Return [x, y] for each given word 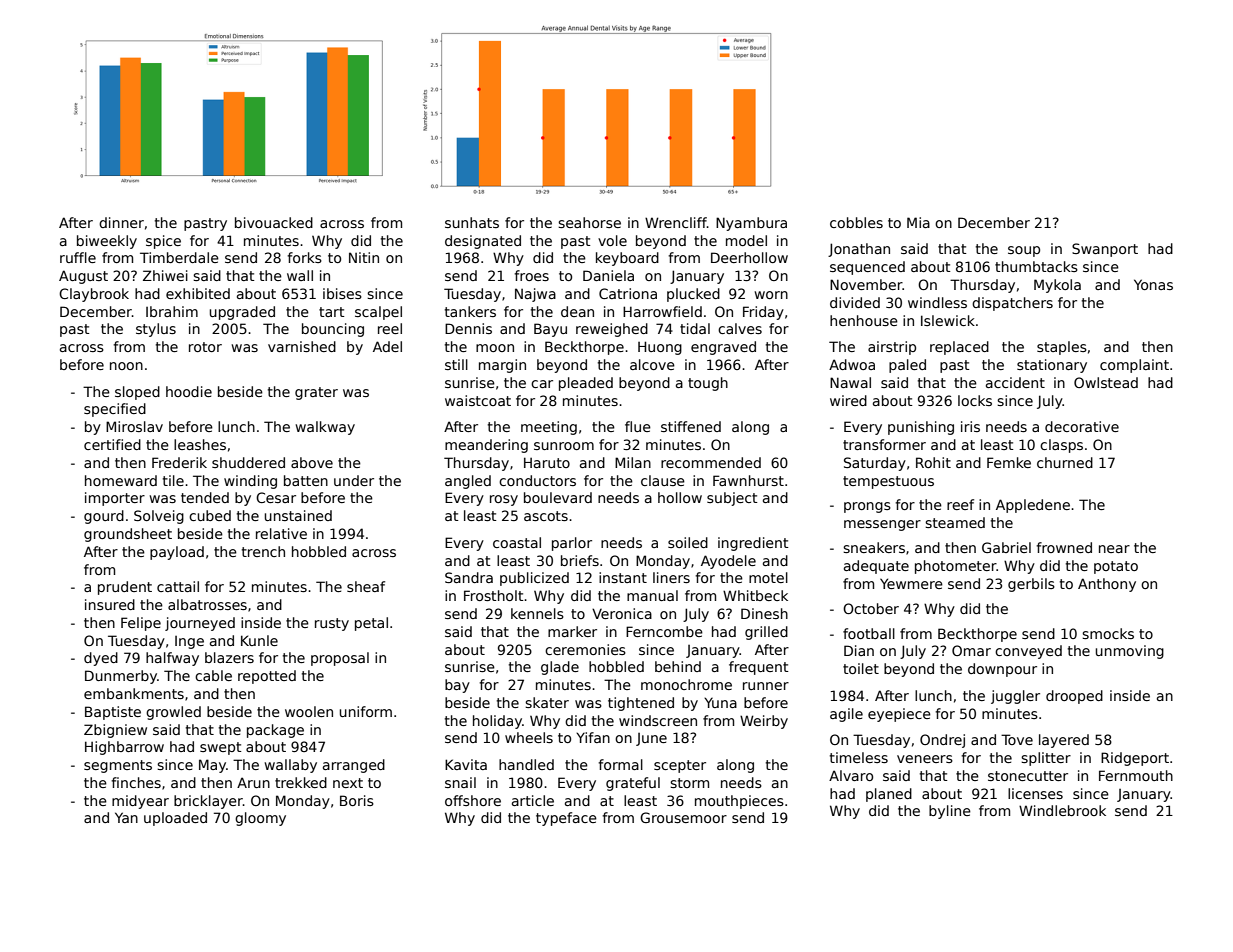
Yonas [1153, 284]
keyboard [627, 259]
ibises [342, 293]
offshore [473, 800]
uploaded [175, 819]
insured [110, 604]
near [1114, 549]
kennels [537, 613]
